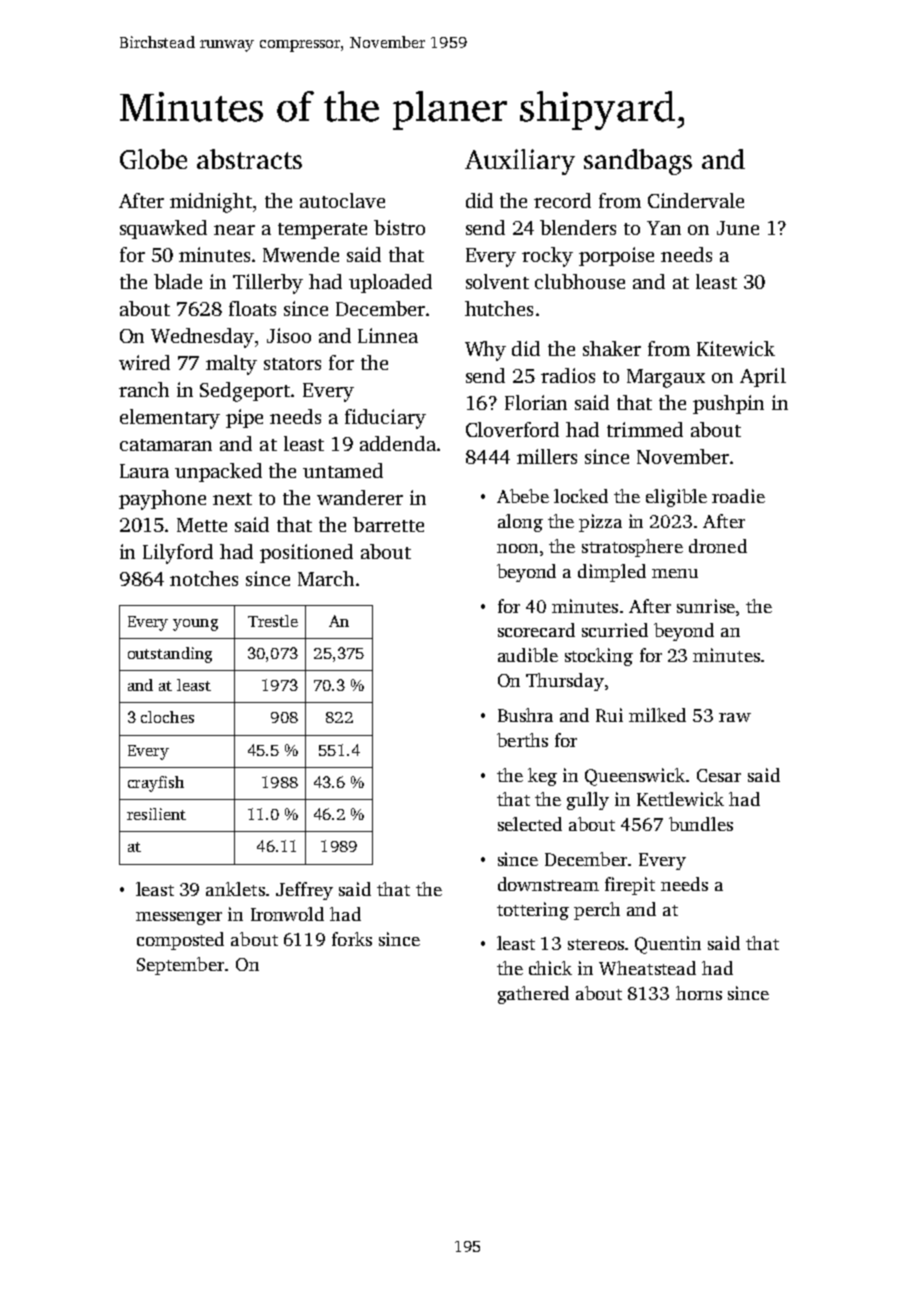 The width and height of the image is (908, 1316). What do you see at coordinates (167, 717) in the image?
I see `cloches` at bounding box center [167, 717].
